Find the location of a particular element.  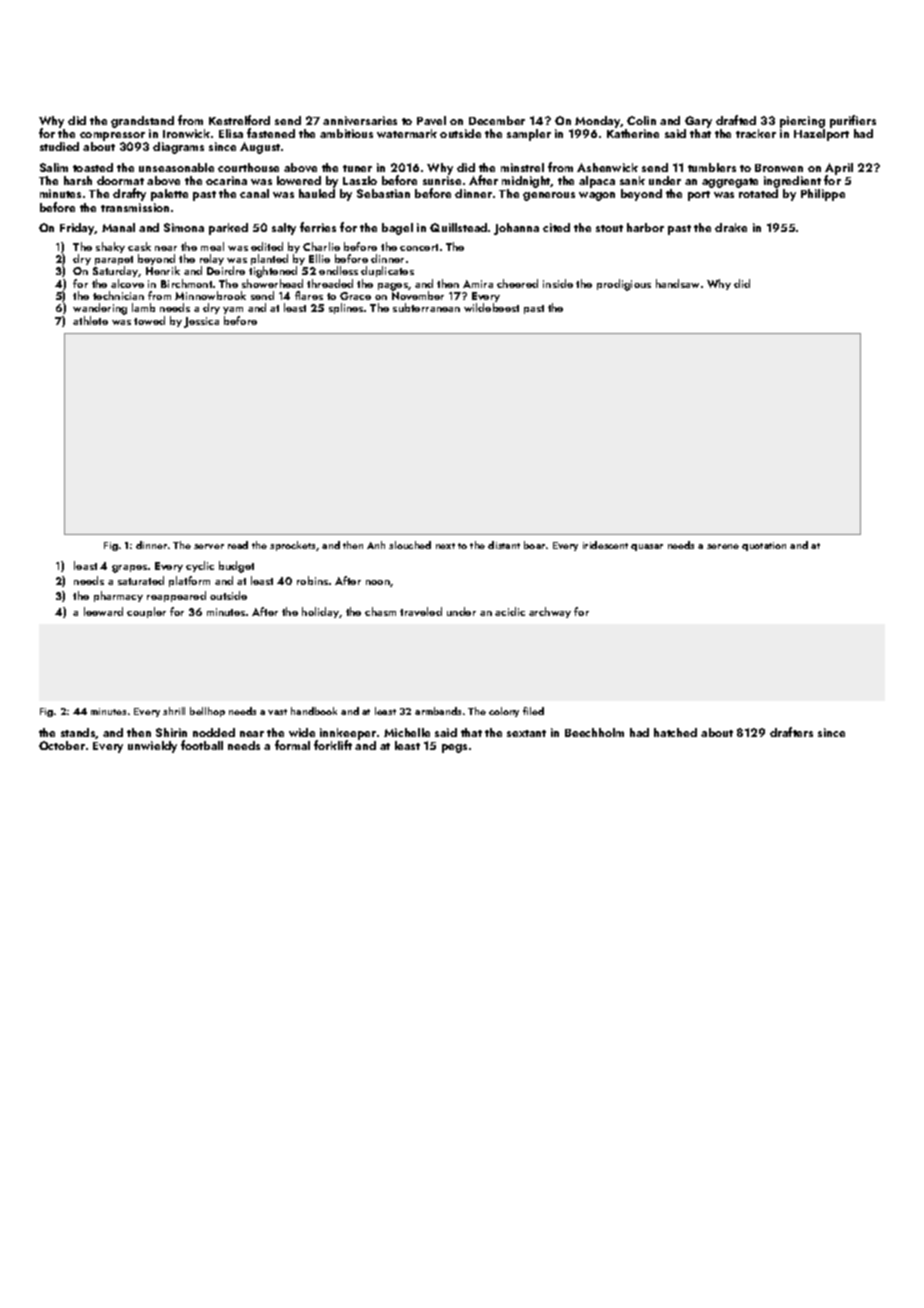

unwieldy is located at coordinates (152, 747).
